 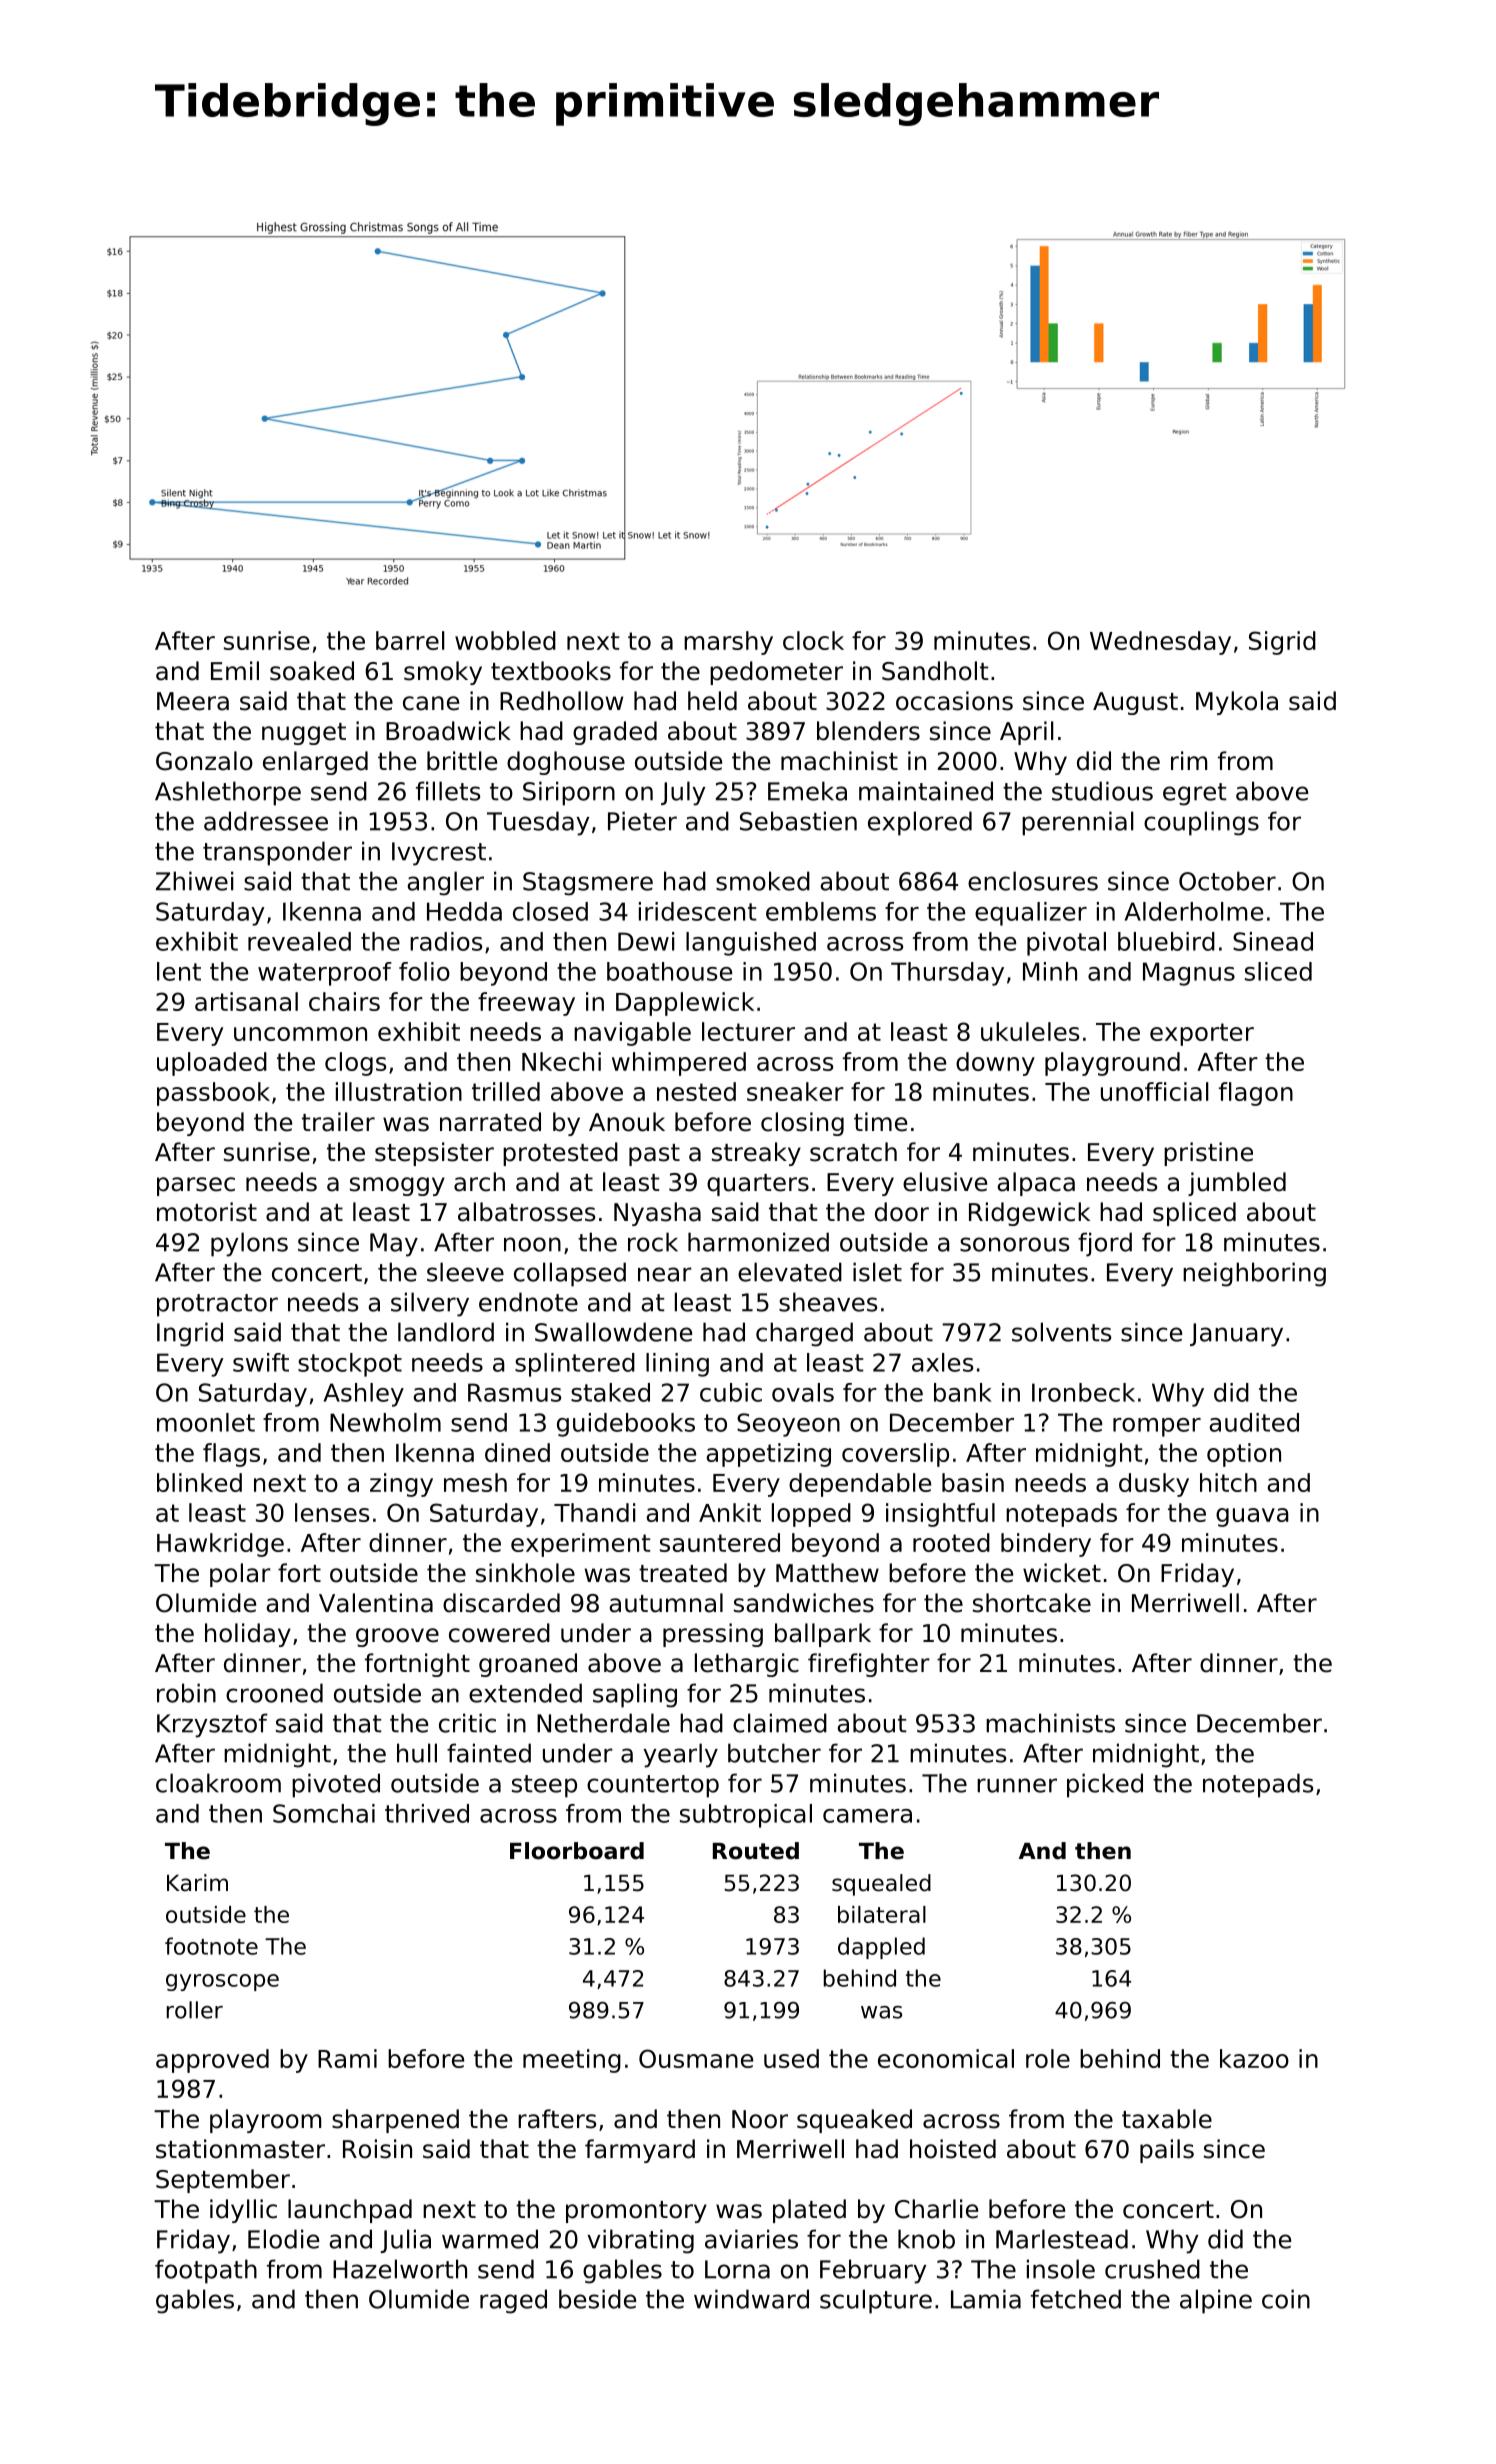 I want to click on camera, so click(x=867, y=1816).
